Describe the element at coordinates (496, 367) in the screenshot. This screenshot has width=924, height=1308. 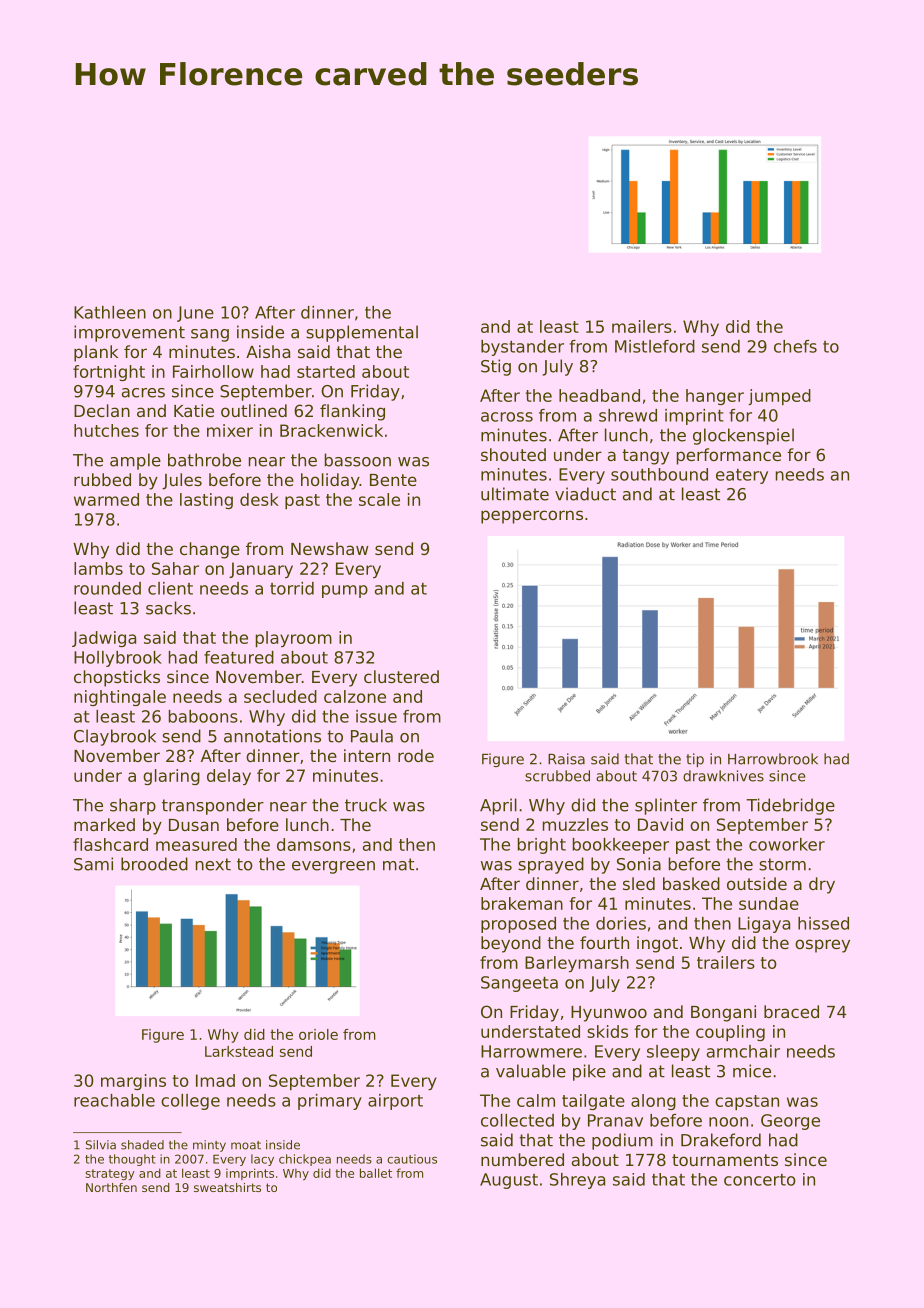
I see `Stig` at that location.
